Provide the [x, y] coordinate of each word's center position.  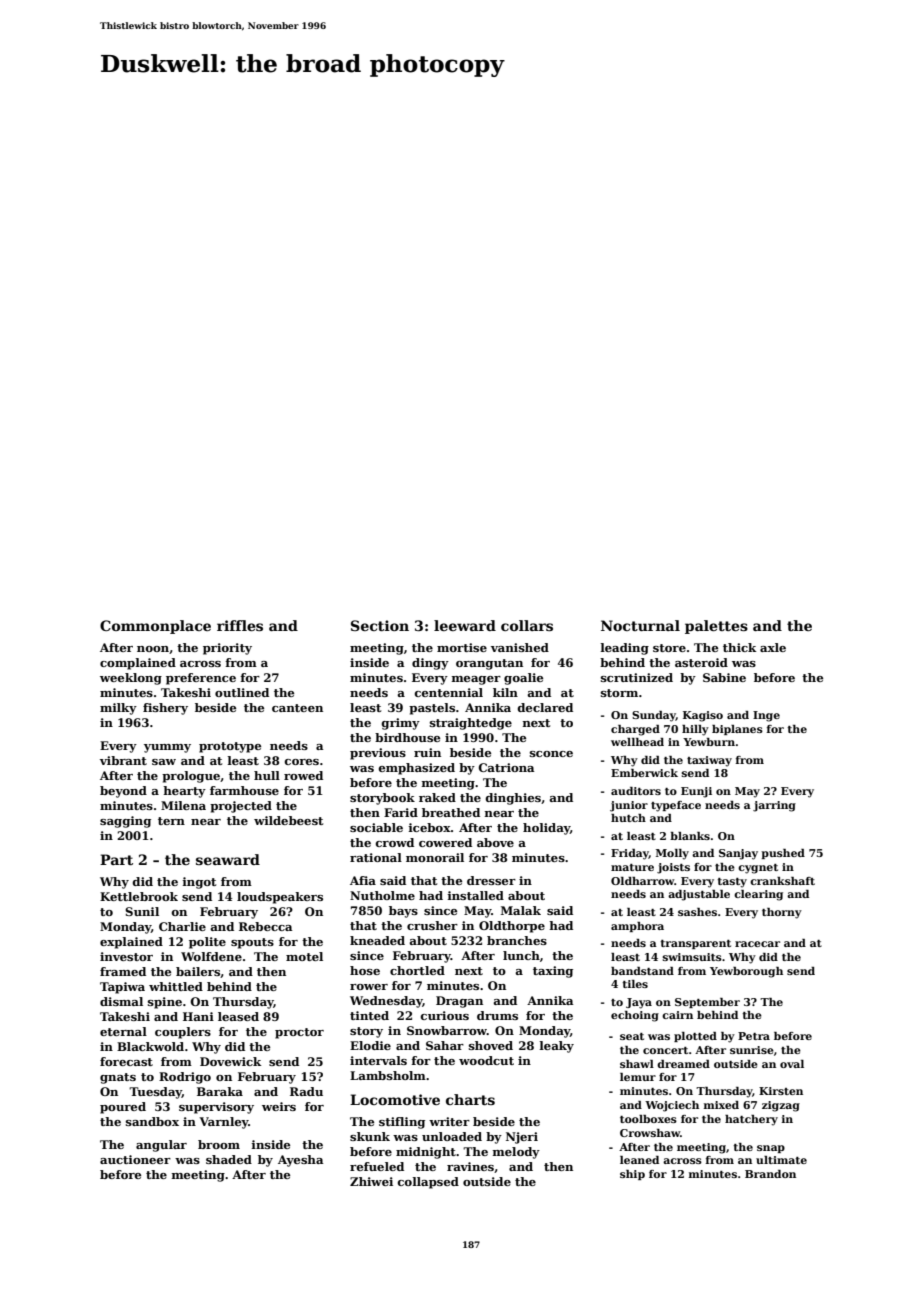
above [495, 842]
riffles [240, 625]
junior [629, 806]
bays [403, 912]
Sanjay [738, 854]
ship [632, 1175]
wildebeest [288, 820]
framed [123, 971]
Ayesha [301, 1161]
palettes [716, 627]
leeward [465, 625]
